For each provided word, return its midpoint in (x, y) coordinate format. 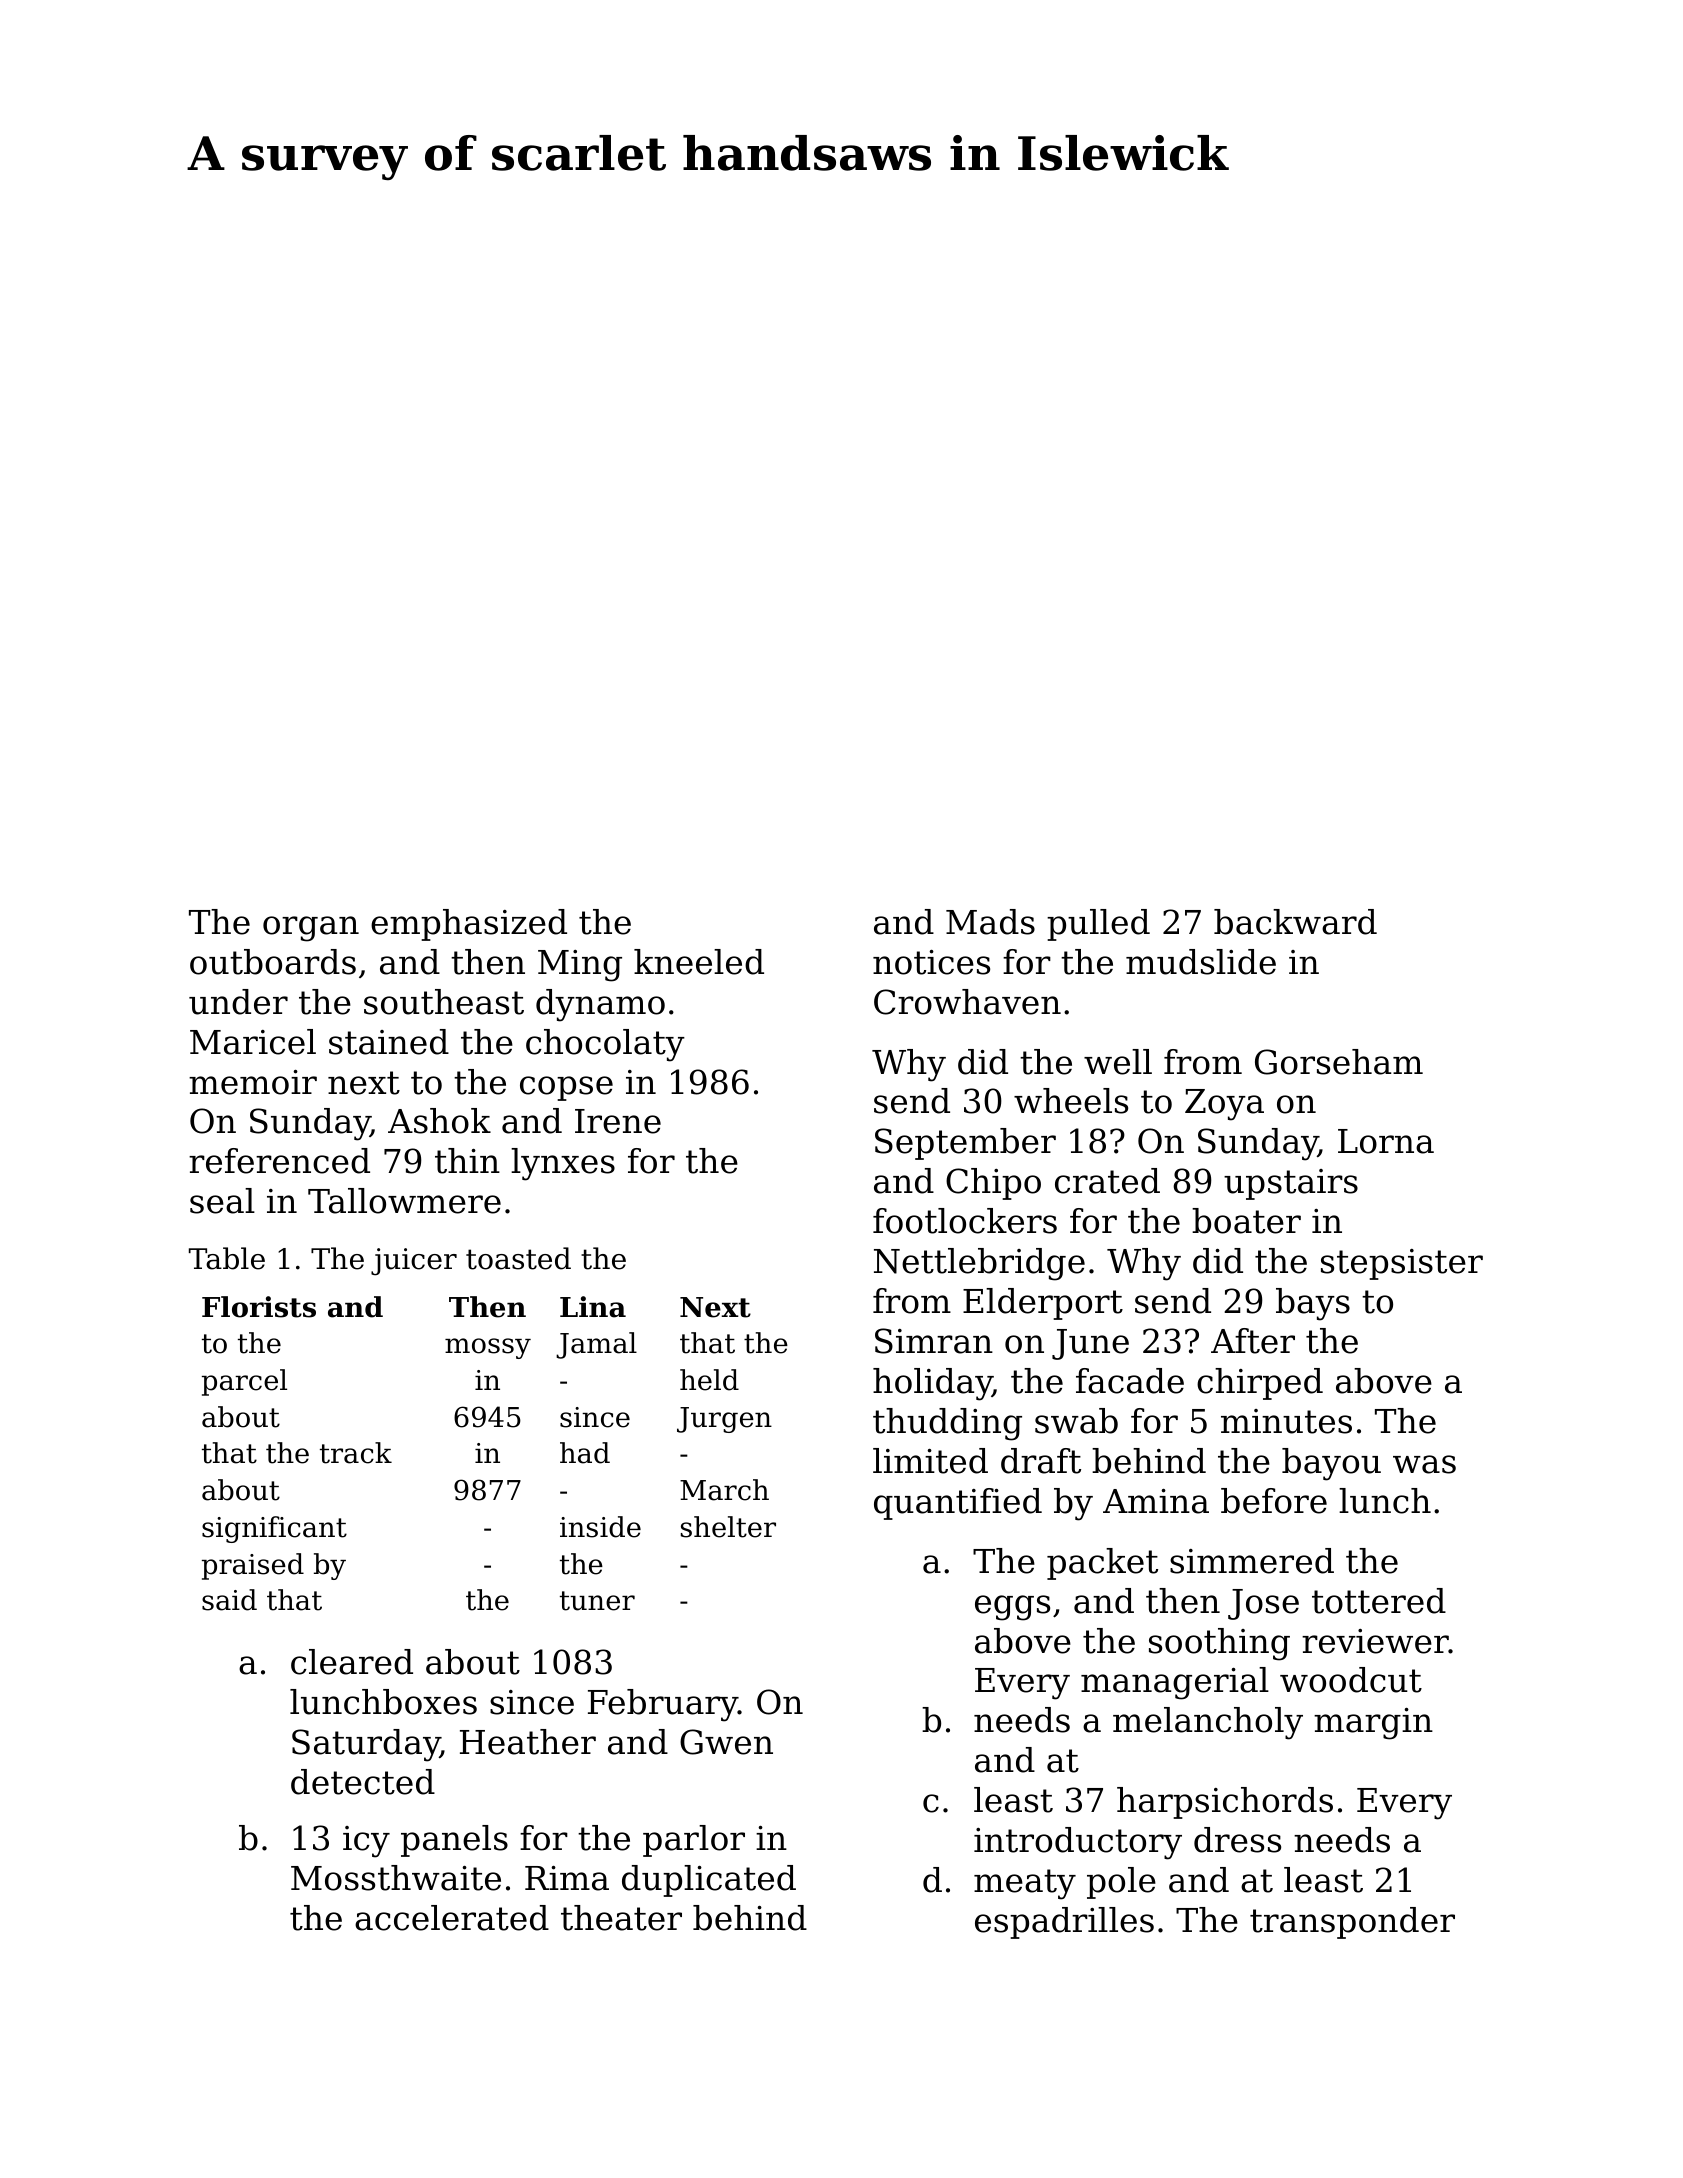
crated (1107, 1181)
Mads (990, 922)
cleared (352, 1662)
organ (311, 929)
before (1274, 1501)
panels (454, 1841)
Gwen (726, 1742)
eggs (1012, 1608)
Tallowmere (404, 1201)
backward (1295, 922)
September (965, 1144)
